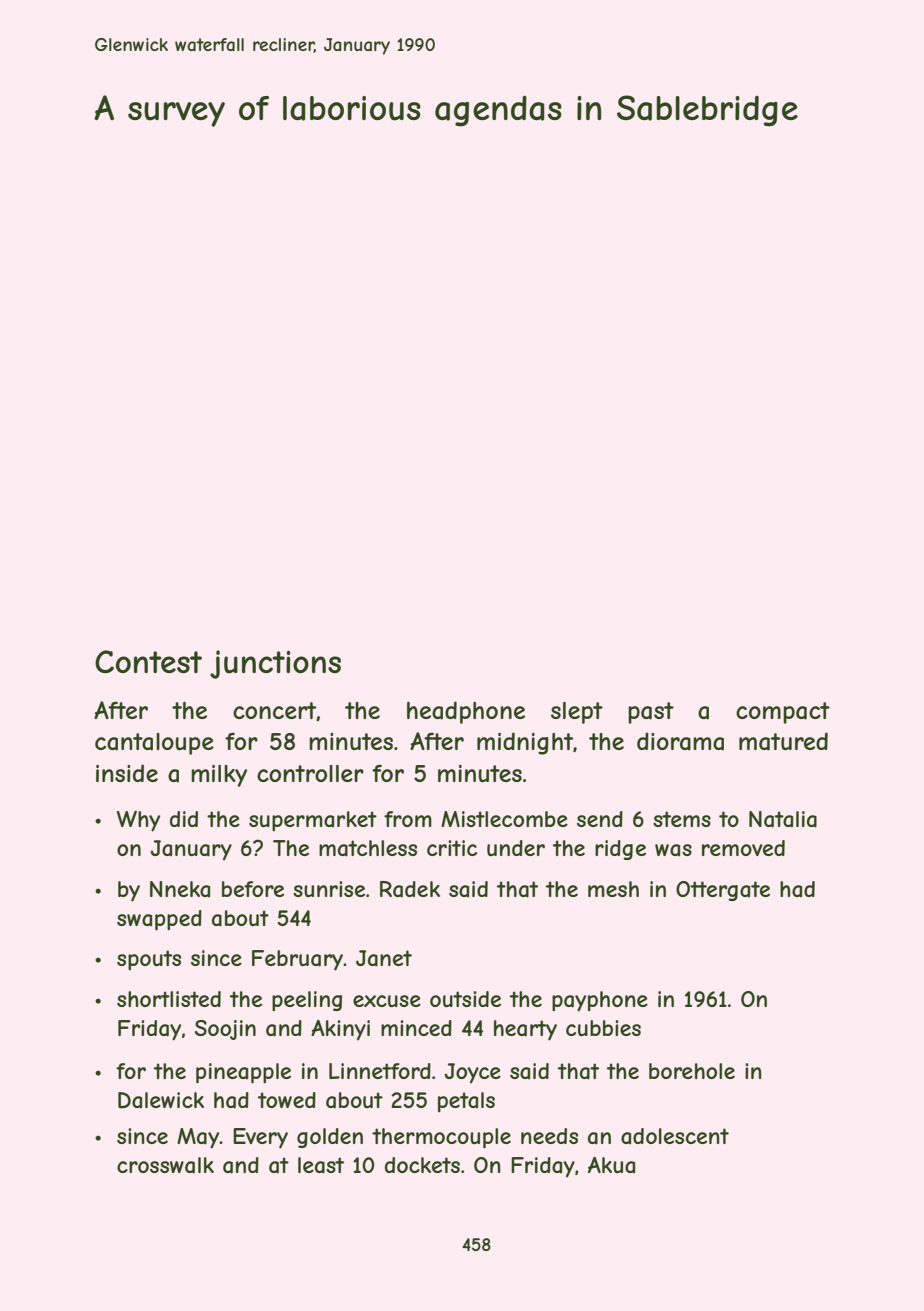 Image resolution: width=924 pixels, height=1311 pixels. What do you see at coordinates (723, 891) in the image?
I see `Ottergate` at bounding box center [723, 891].
